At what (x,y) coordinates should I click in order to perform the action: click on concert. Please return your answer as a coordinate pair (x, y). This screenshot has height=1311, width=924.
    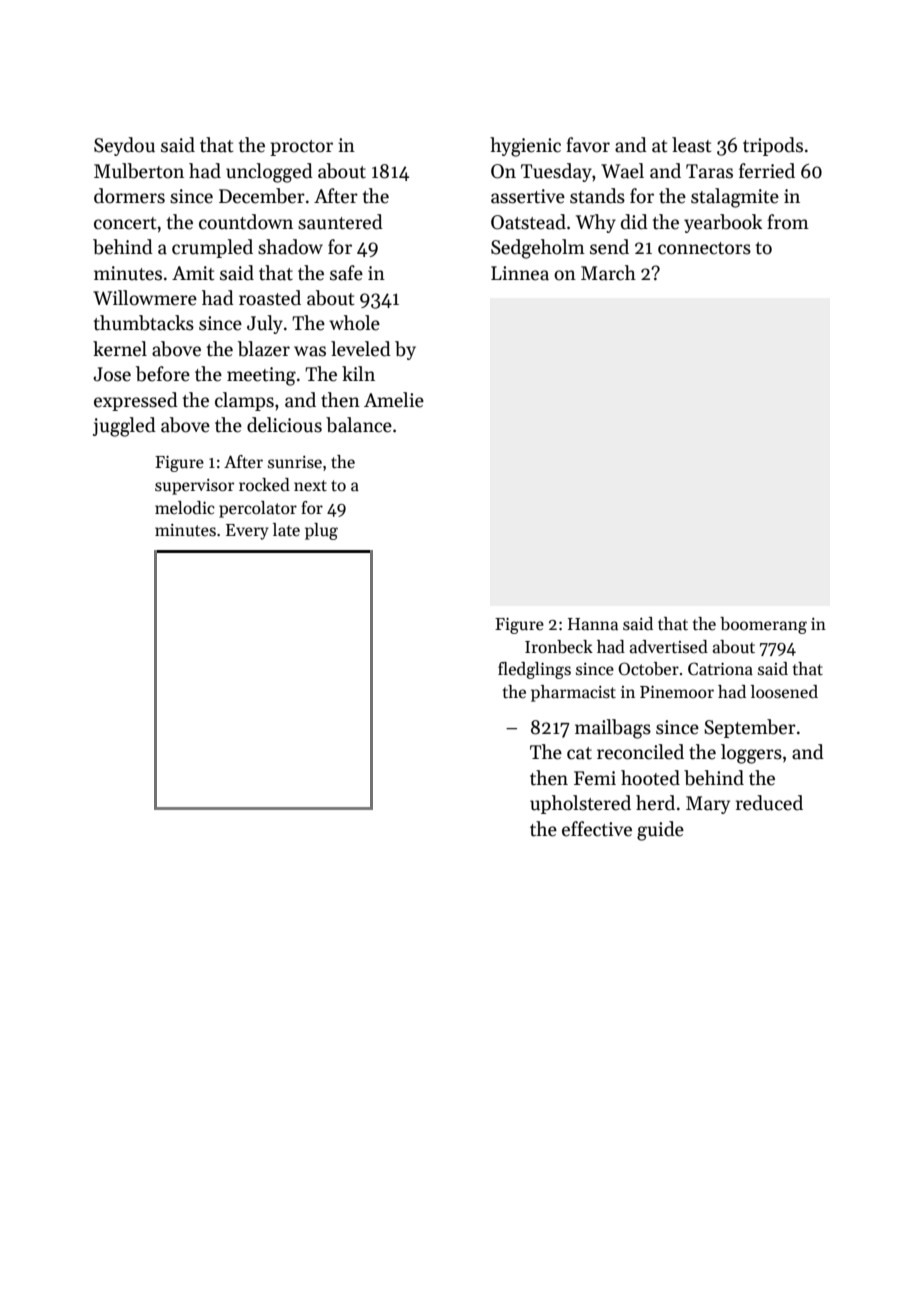
    Looking at the image, I should click on (125, 223).
